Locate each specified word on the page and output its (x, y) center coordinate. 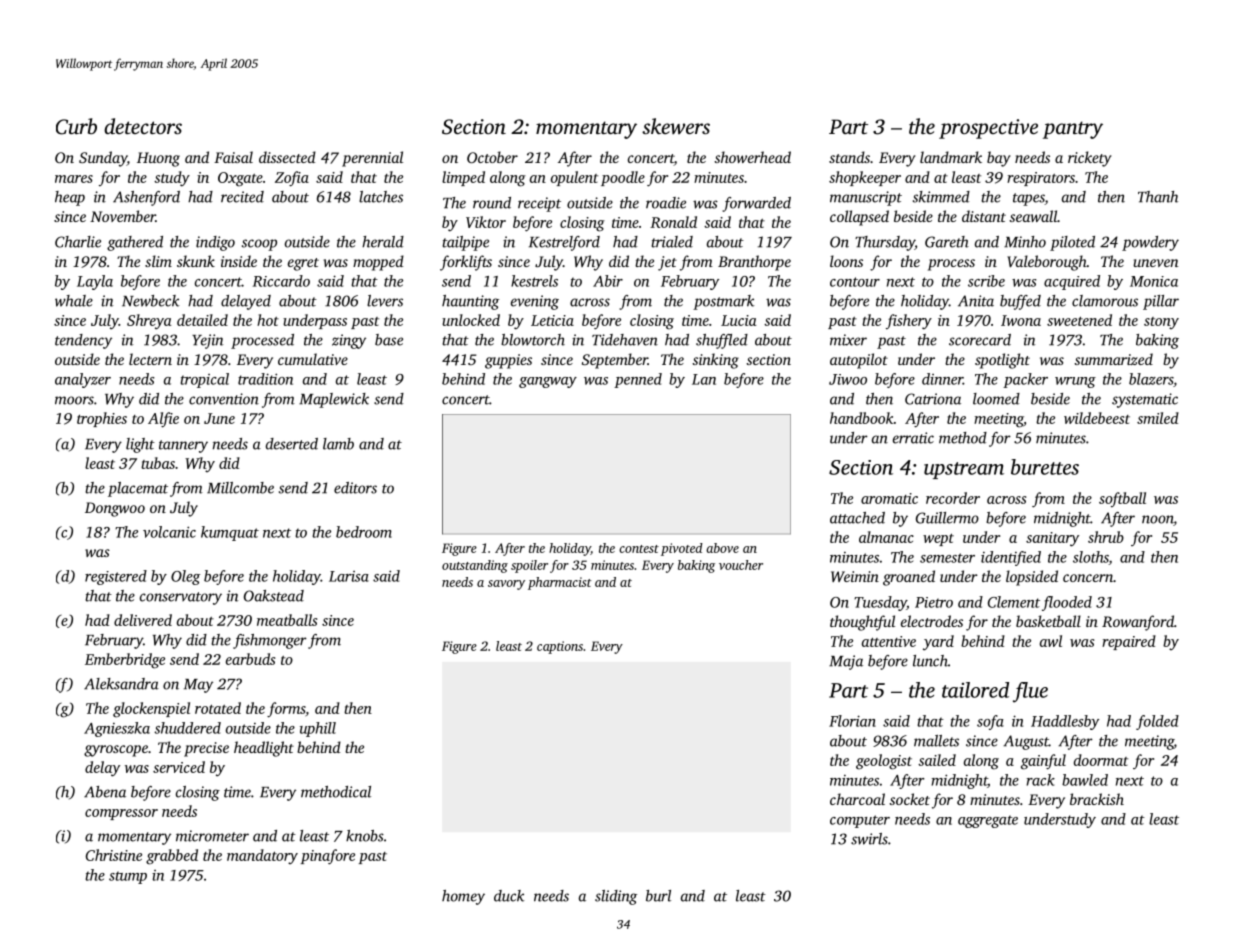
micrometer (212, 836)
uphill (318, 729)
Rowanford (1138, 623)
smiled (1158, 418)
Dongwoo (115, 509)
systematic (1145, 400)
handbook (862, 418)
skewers (676, 126)
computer (860, 821)
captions (560, 647)
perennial (372, 159)
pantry (1073, 130)
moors (74, 400)
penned (638, 380)
